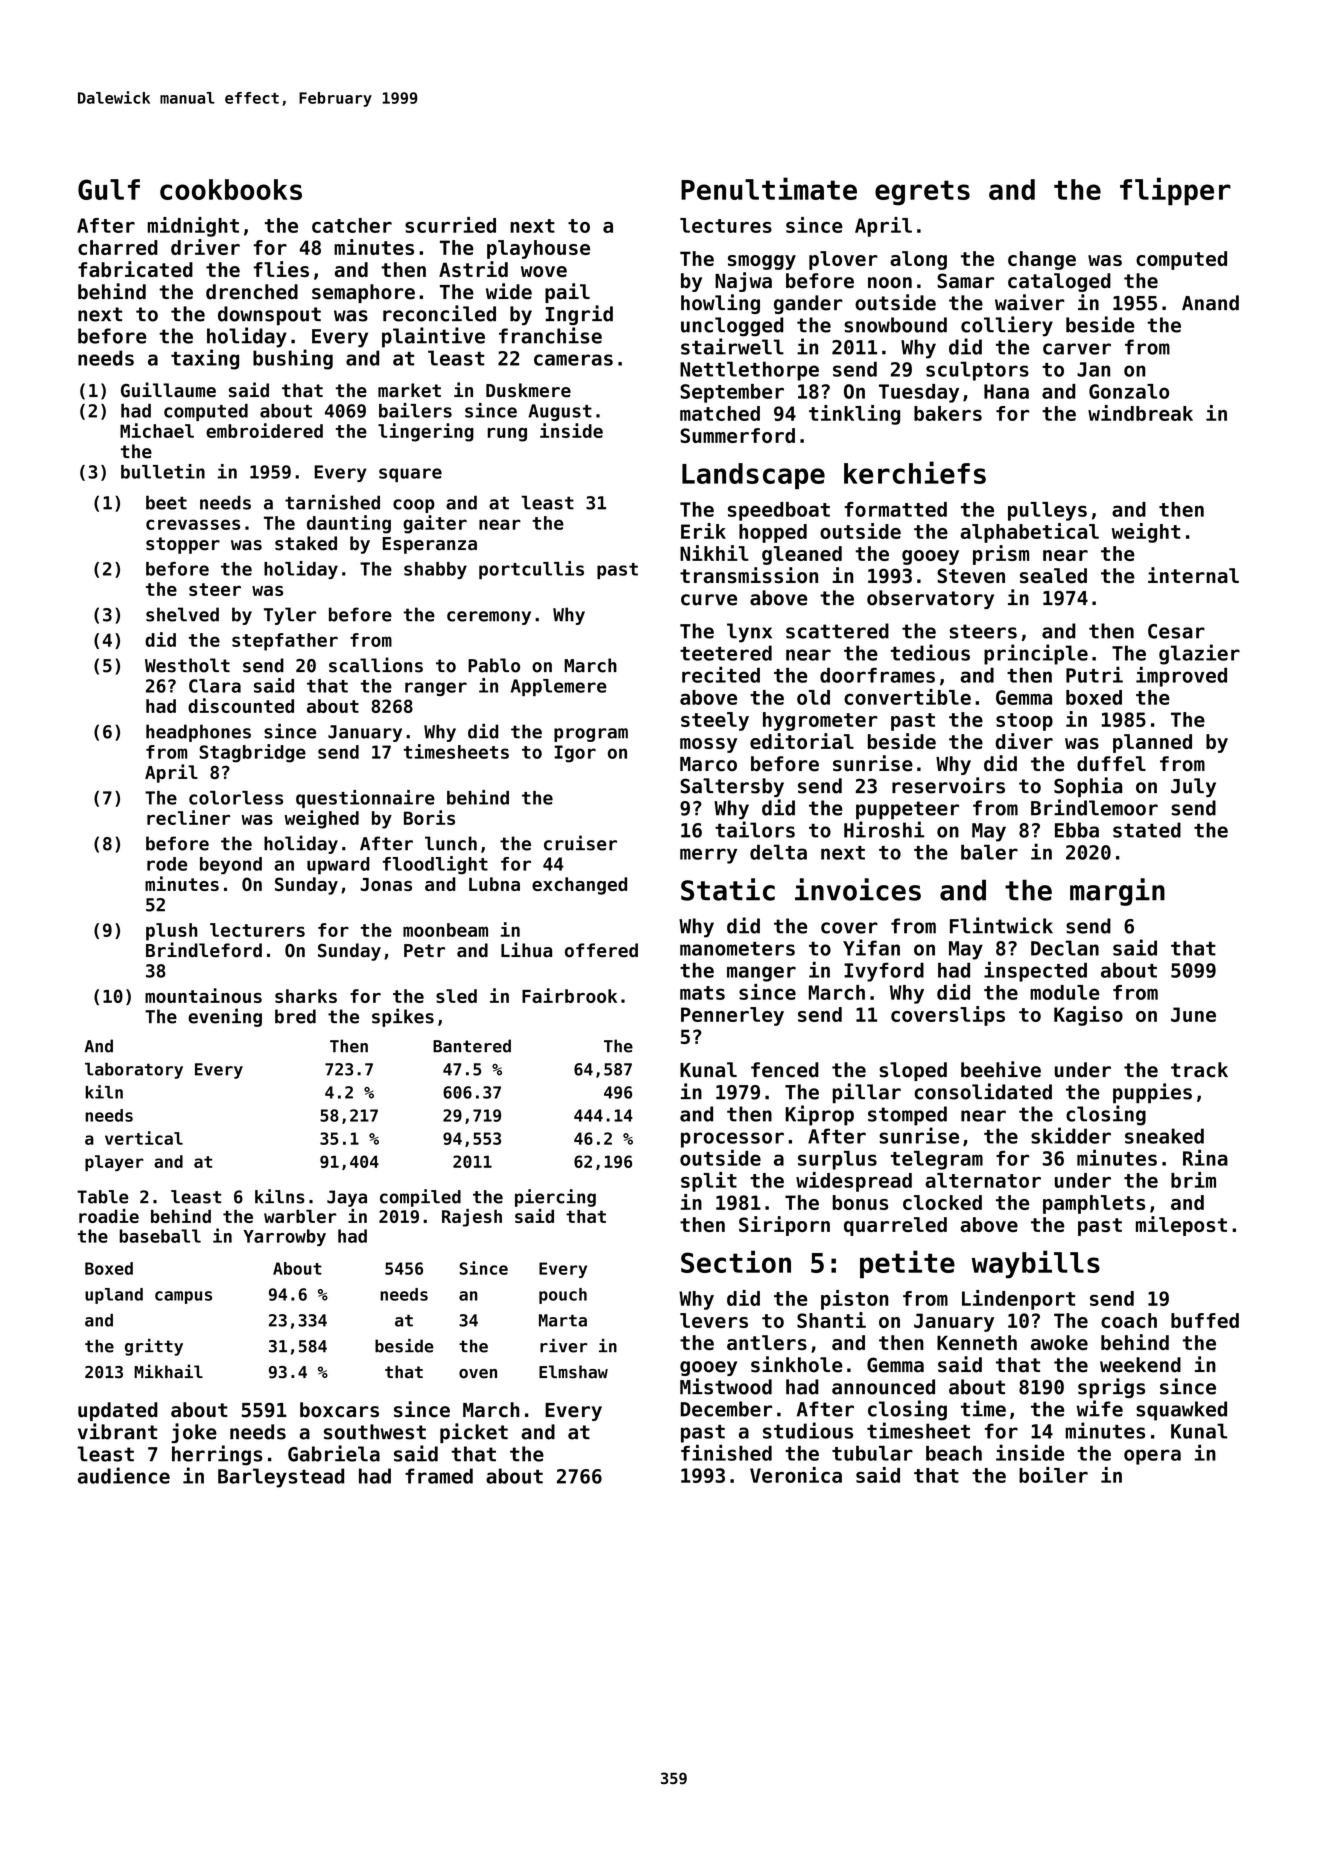 This screenshot has height=1867, width=1320. What do you see at coordinates (769, 188) in the screenshot?
I see `Penultimate` at bounding box center [769, 188].
